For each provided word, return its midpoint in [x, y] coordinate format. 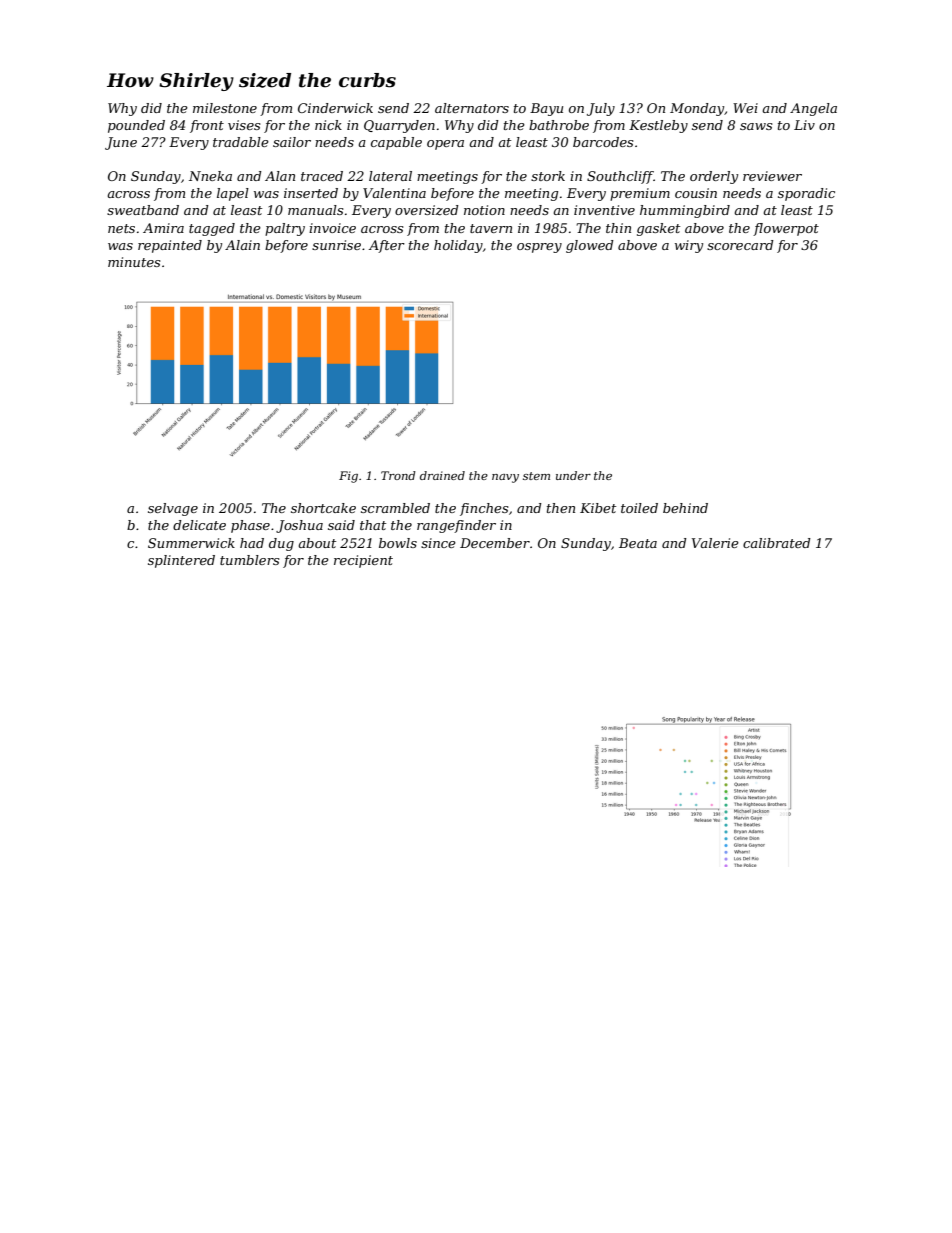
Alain [242, 245]
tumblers [249, 560]
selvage [173, 509]
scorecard [740, 245]
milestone [225, 108]
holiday [458, 246]
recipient [363, 561]
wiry [689, 246]
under [573, 475]
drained [442, 475]
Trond [398, 475]
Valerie [715, 543]
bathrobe [559, 125]
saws [756, 126]
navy [505, 478]
